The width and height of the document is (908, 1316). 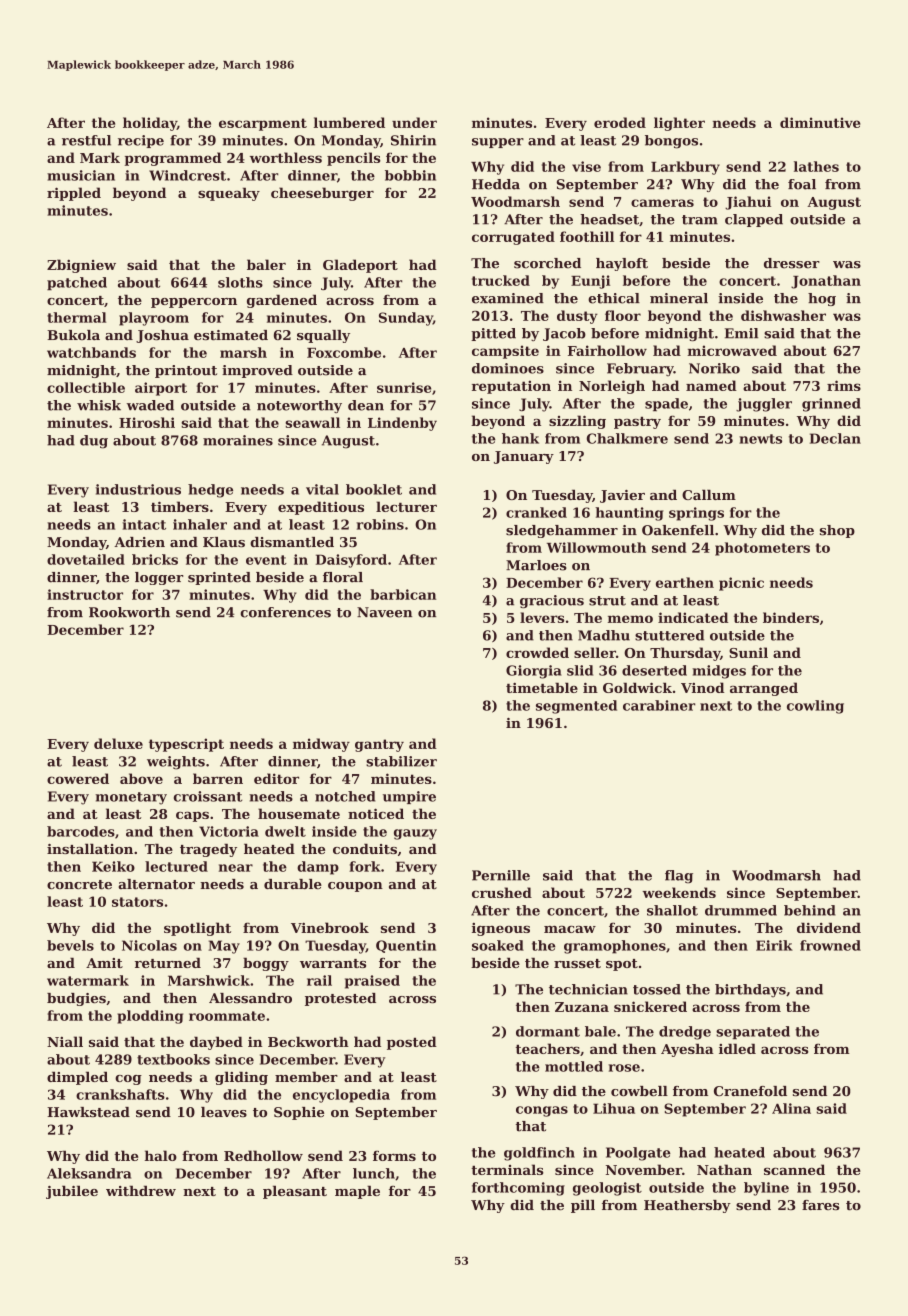 I want to click on Declan, so click(x=835, y=438).
